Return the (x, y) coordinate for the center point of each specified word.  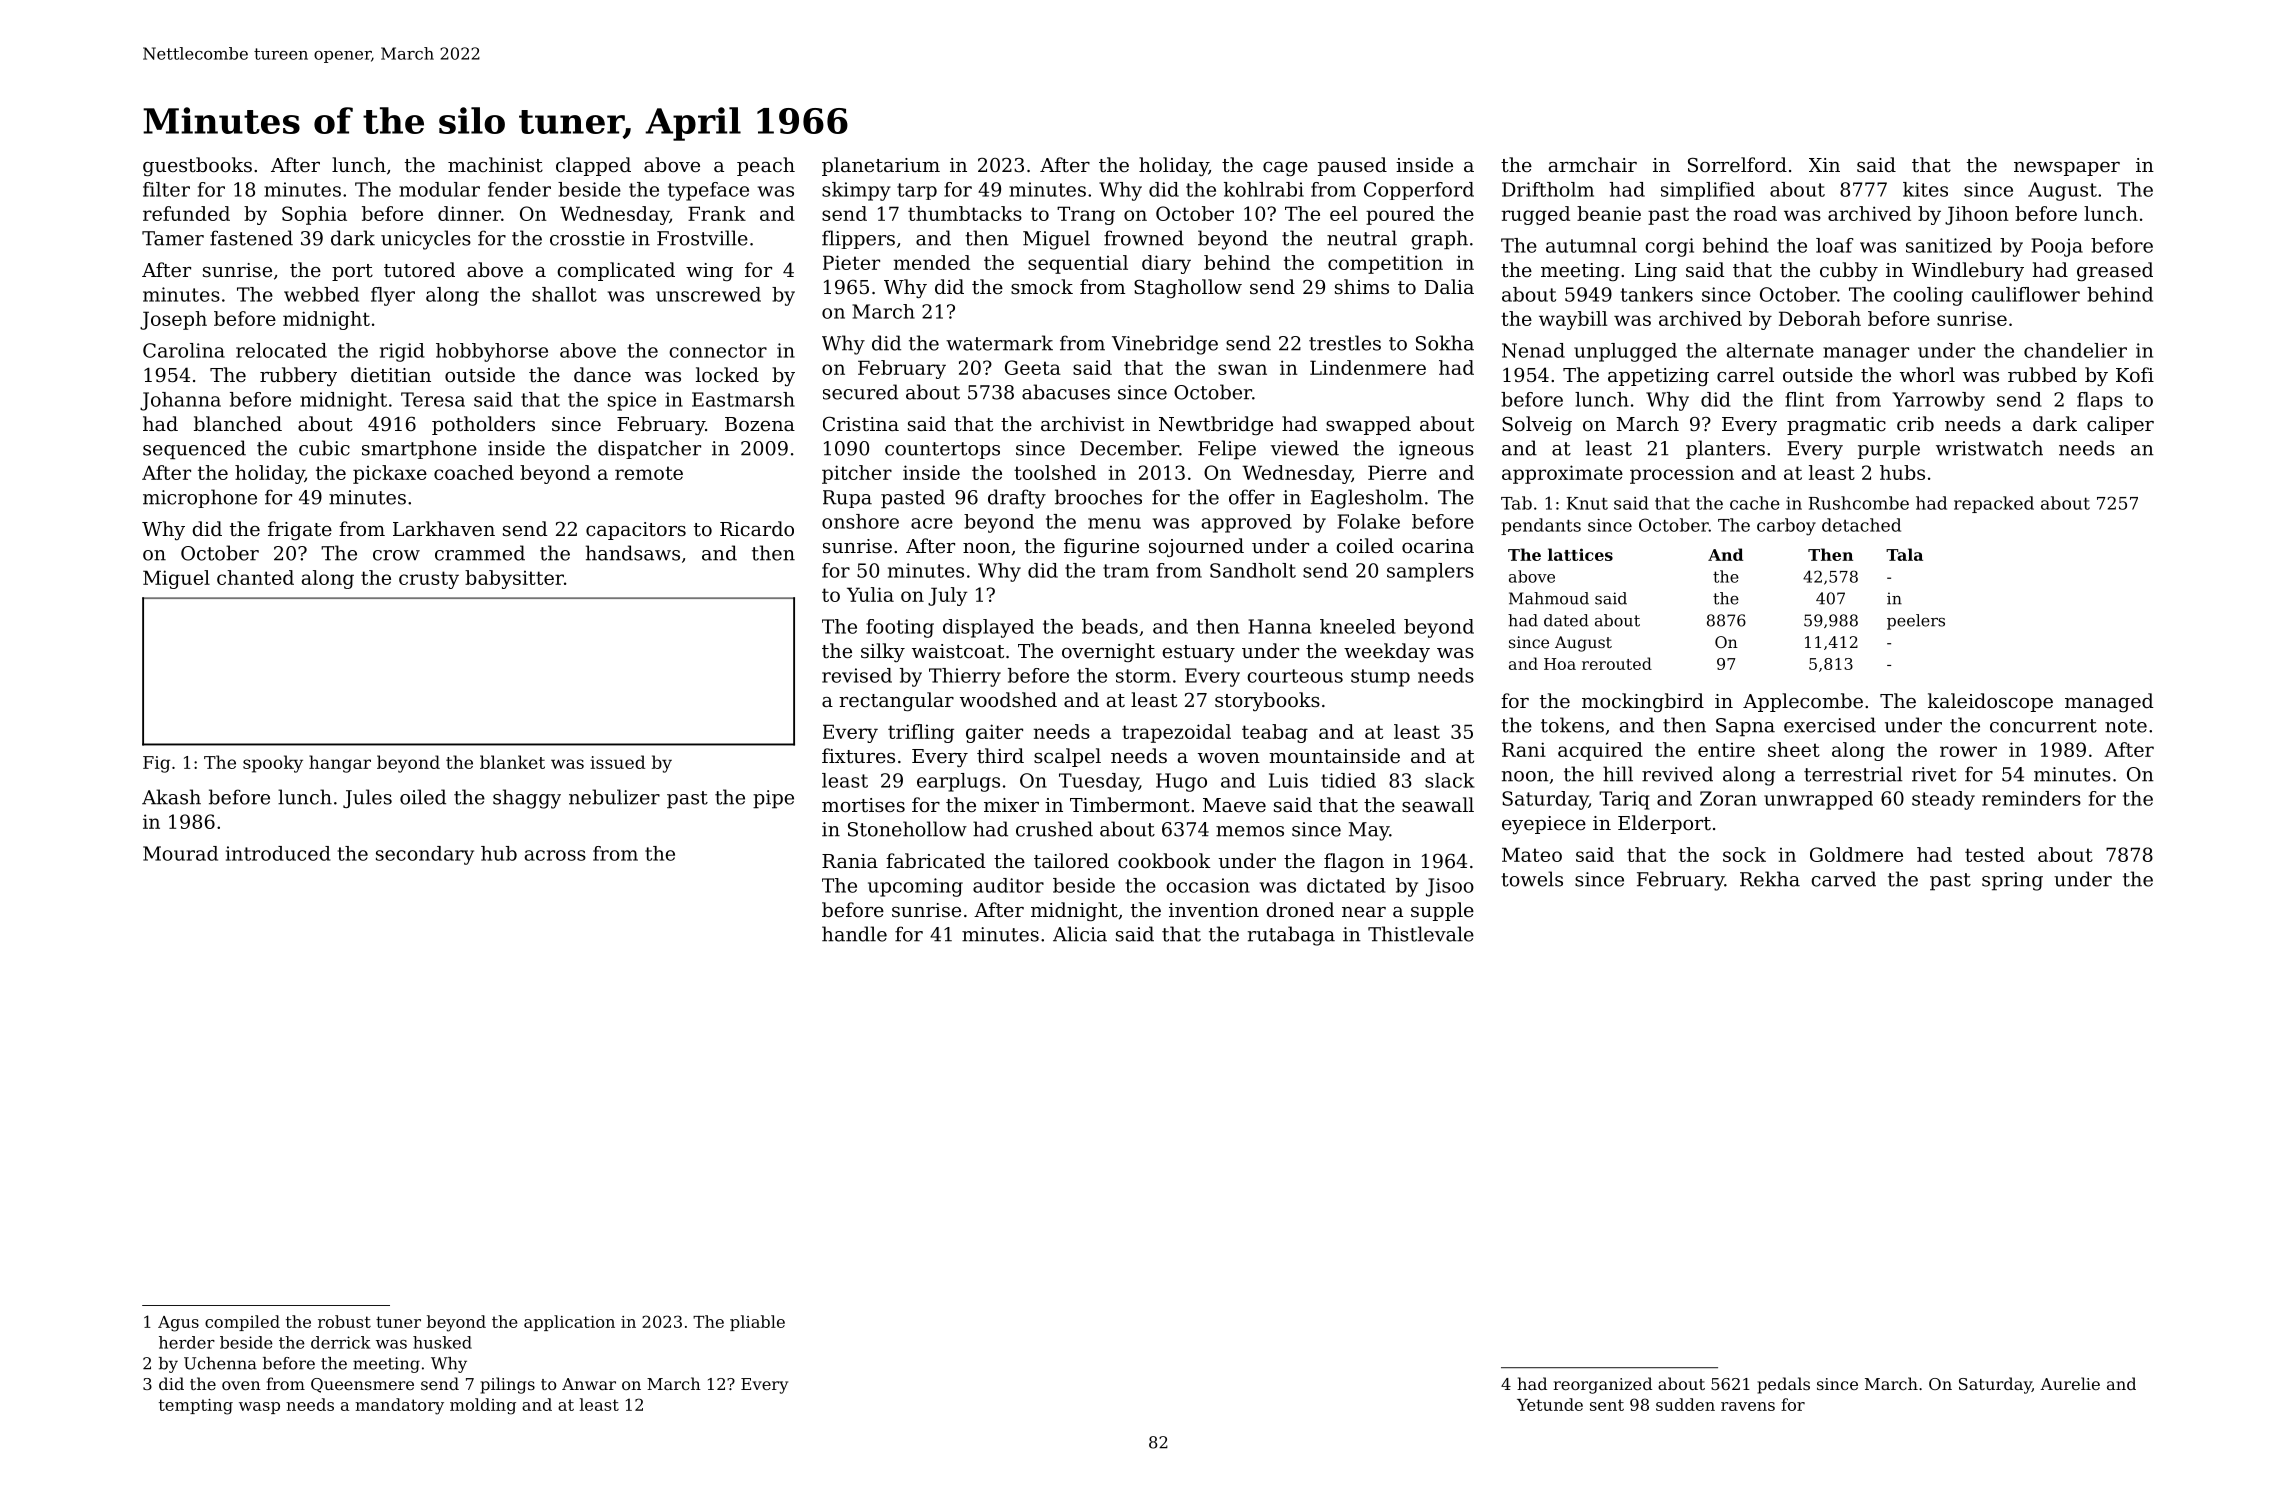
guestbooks (197, 166)
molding (483, 1406)
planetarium (881, 166)
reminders (2031, 798)
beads (1110, 626)
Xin (1824, 165)
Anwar (589, 1384)
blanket (512, 762)
